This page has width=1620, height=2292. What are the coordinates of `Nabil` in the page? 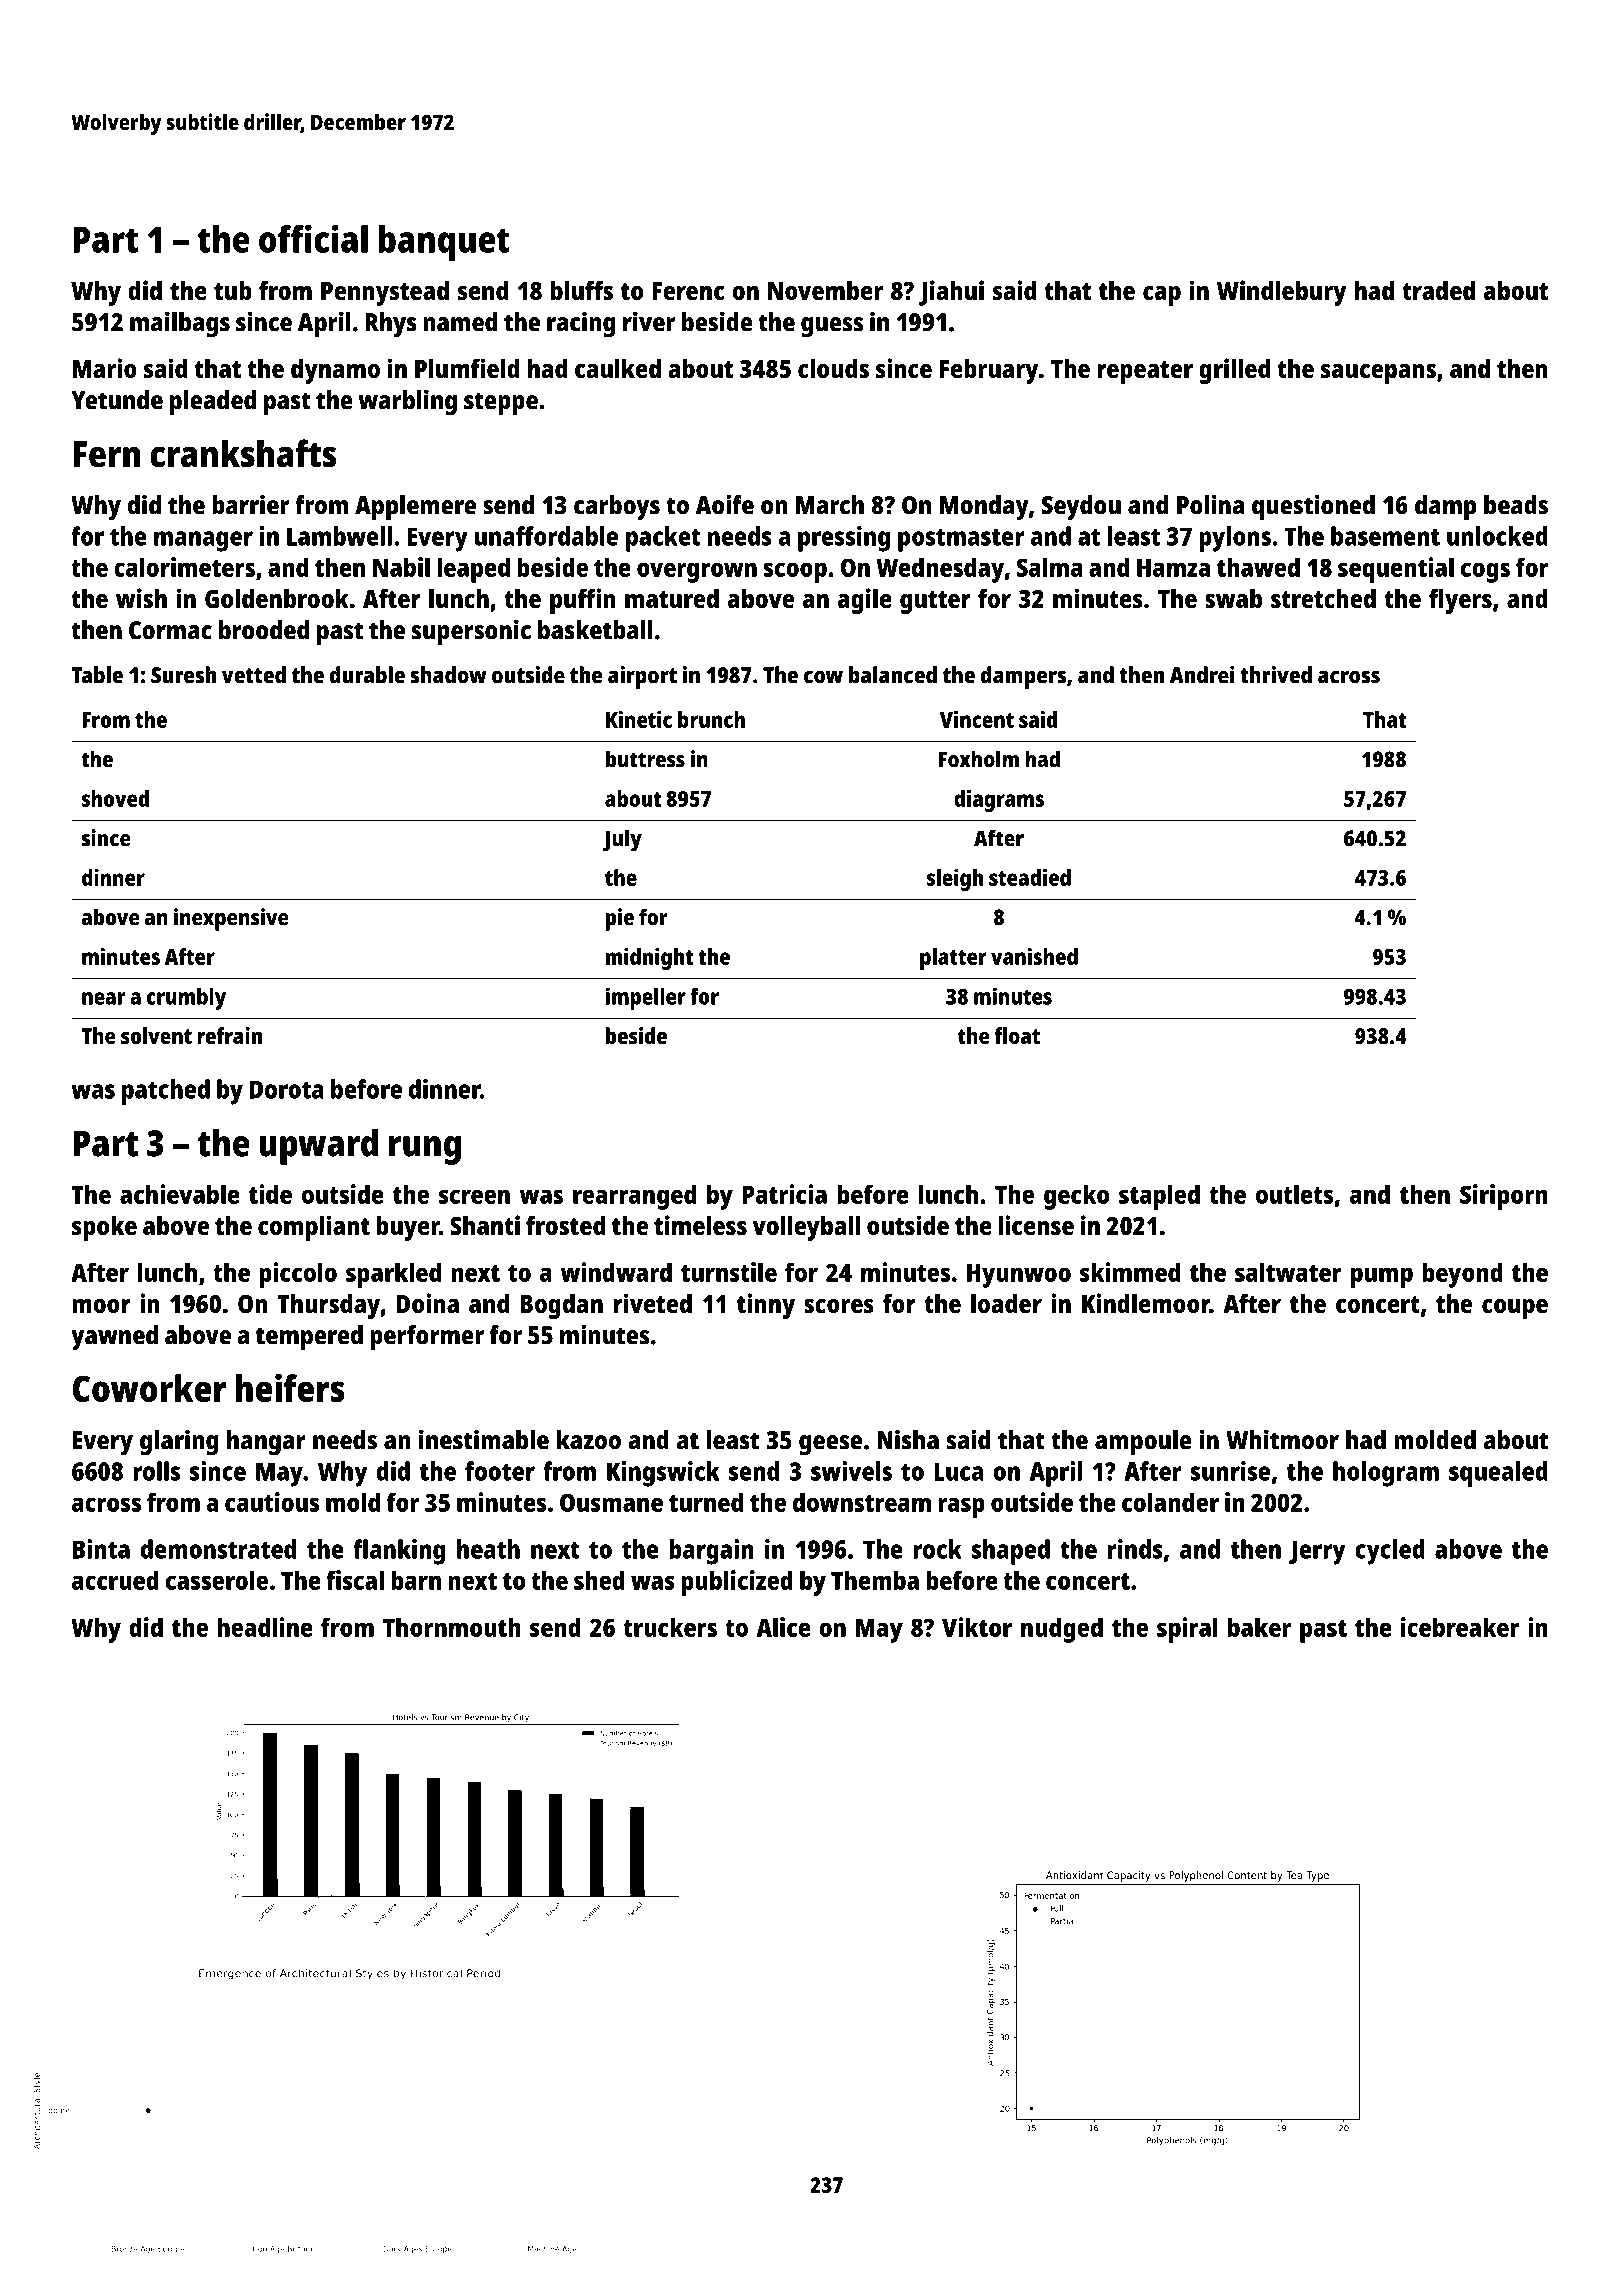 It's located at (401, 567).
